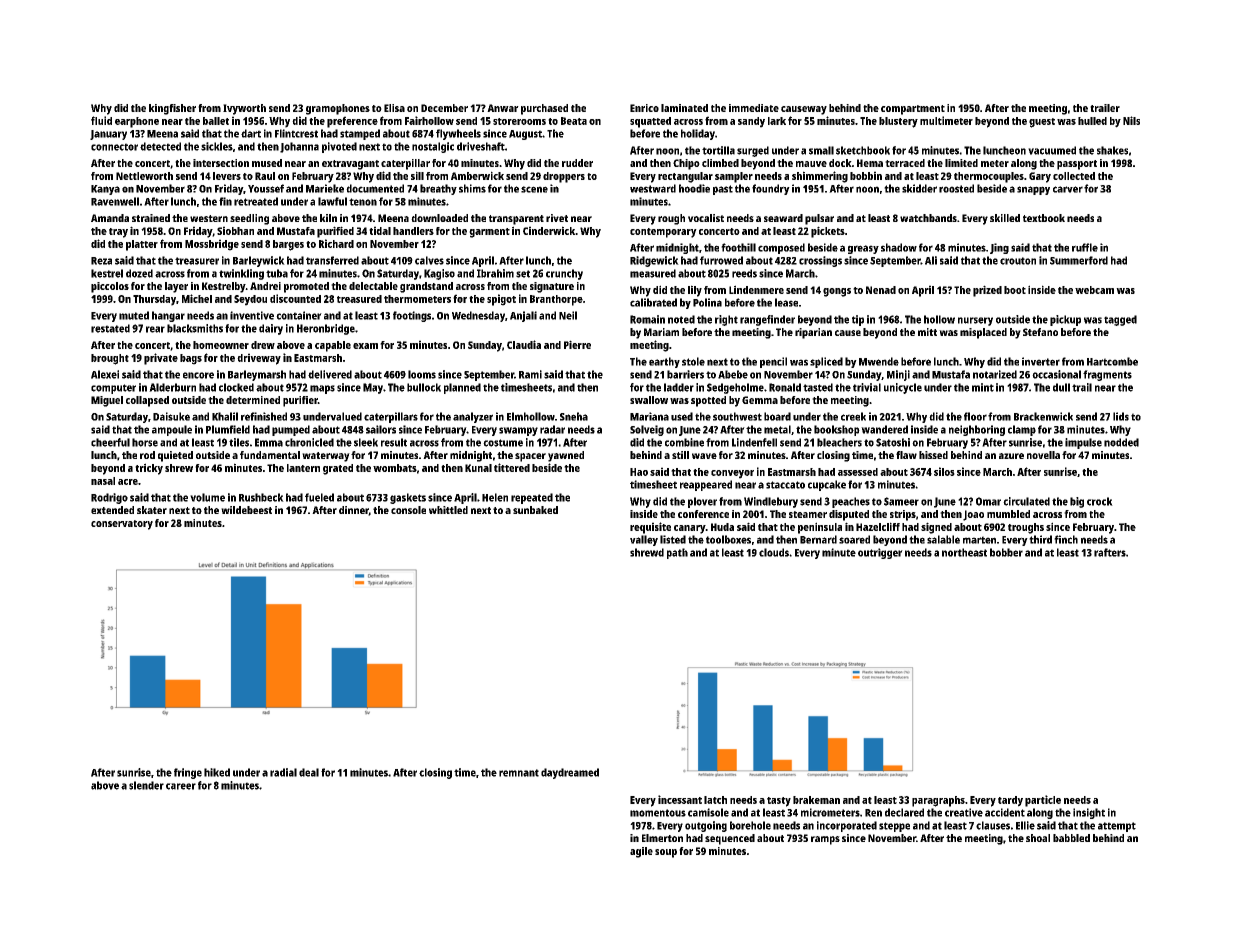 This page has width=1233, height=952. I want to click on Mariana, so click(649, 416).
